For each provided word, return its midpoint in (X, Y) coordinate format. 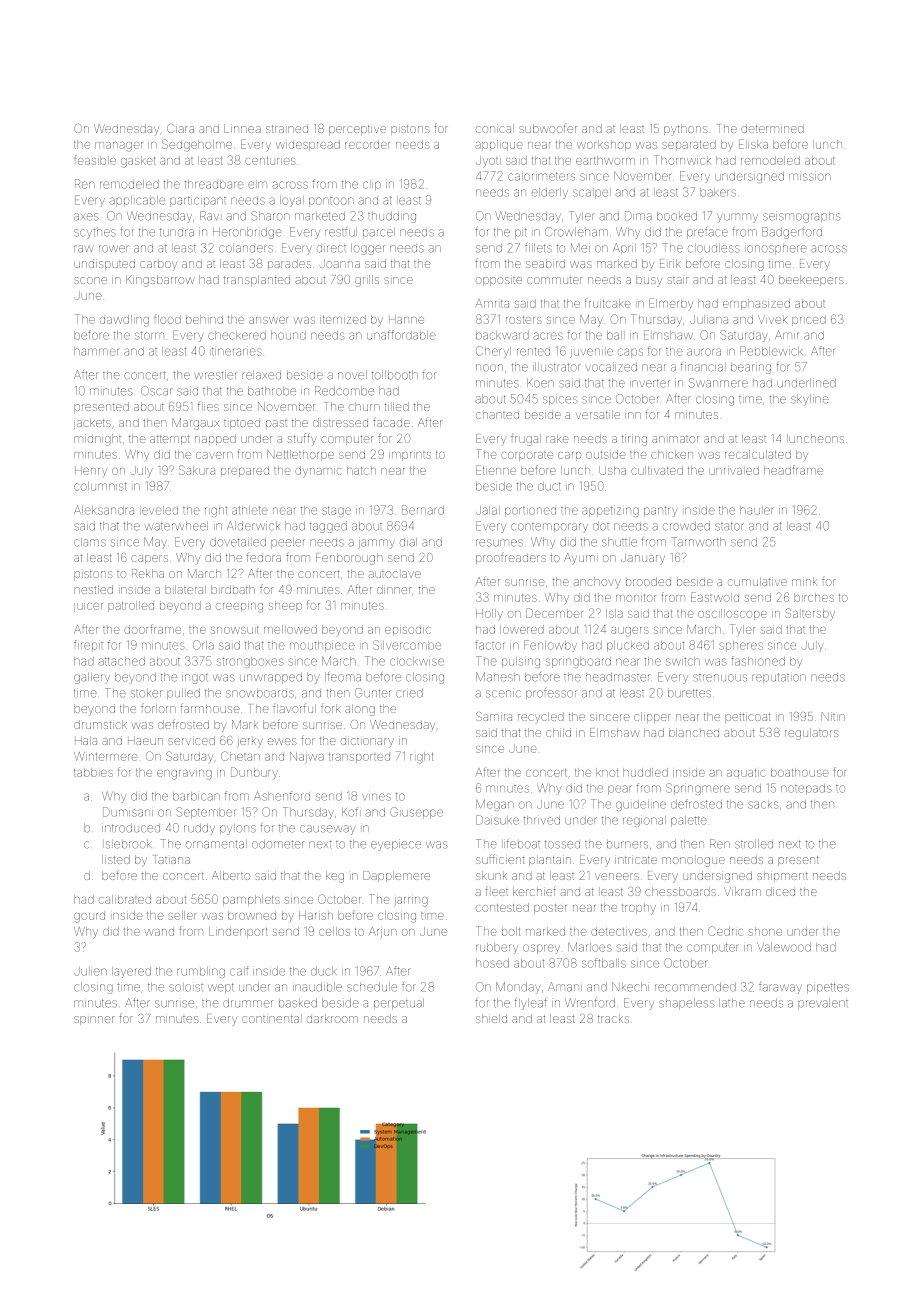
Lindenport (238, 932)
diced (780, 891)
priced (809, 320)
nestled (93, 589)
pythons (686, 130)
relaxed (261, 375)
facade (391, 422)
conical (495, 128)
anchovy (596, 583)
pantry (661, 511)
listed (116, 859)
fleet (496, 891)
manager (119, 147)
